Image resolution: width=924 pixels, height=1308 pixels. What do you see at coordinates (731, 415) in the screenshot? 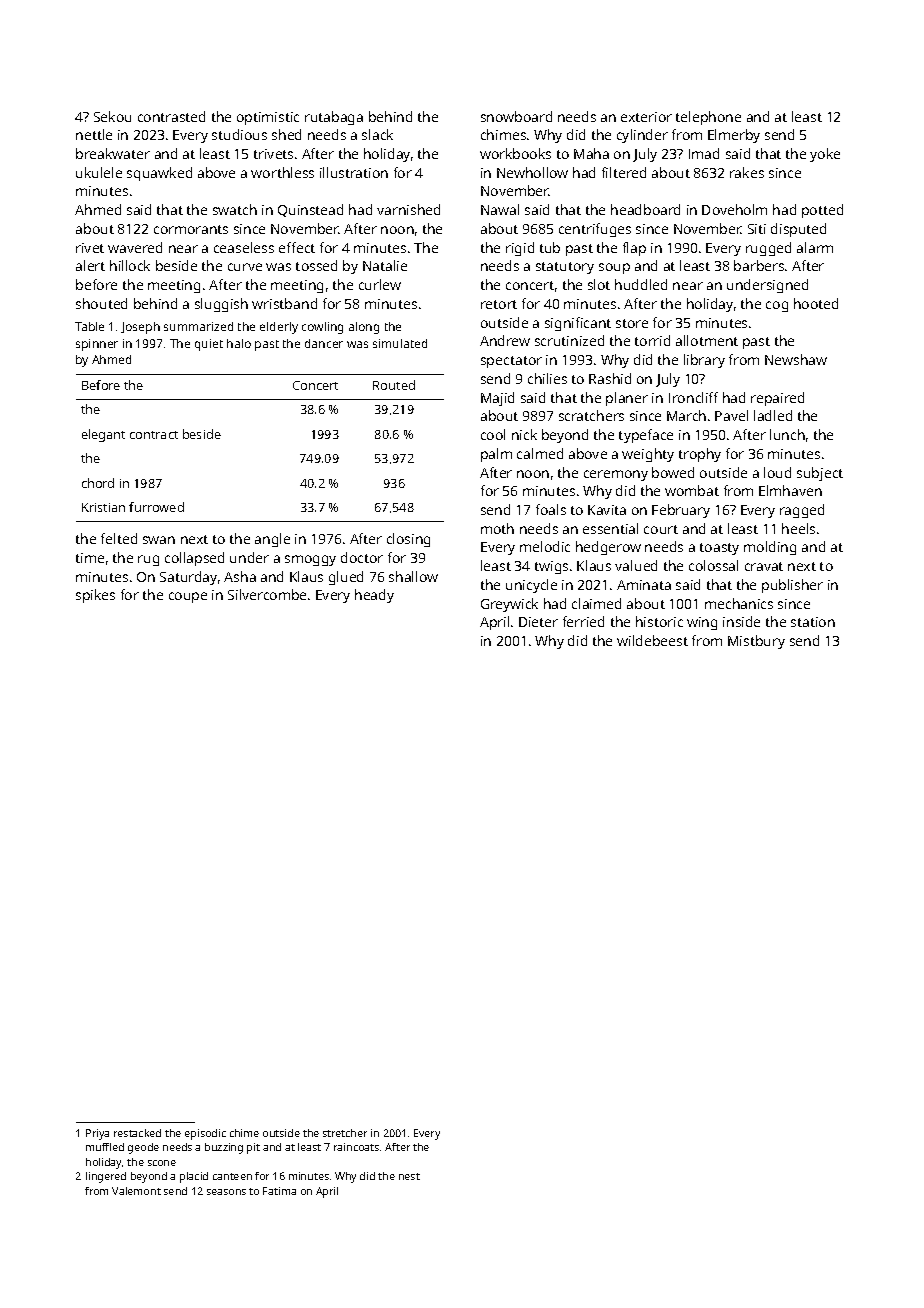
I see `Pavel` at bounding box center [731, 415].
